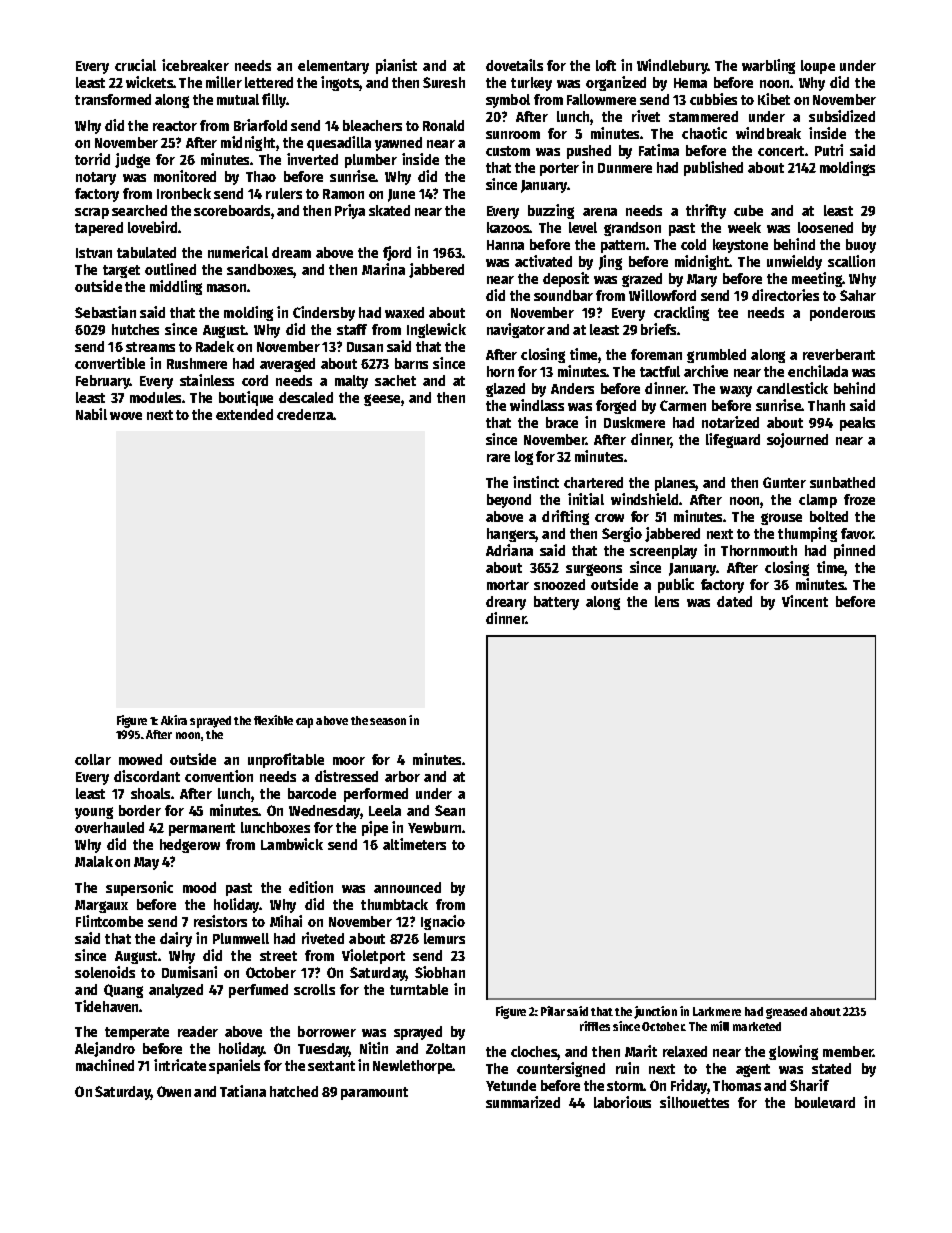 This image has width=952, height=1233. I want to click on Putri, so click(829, 150).
